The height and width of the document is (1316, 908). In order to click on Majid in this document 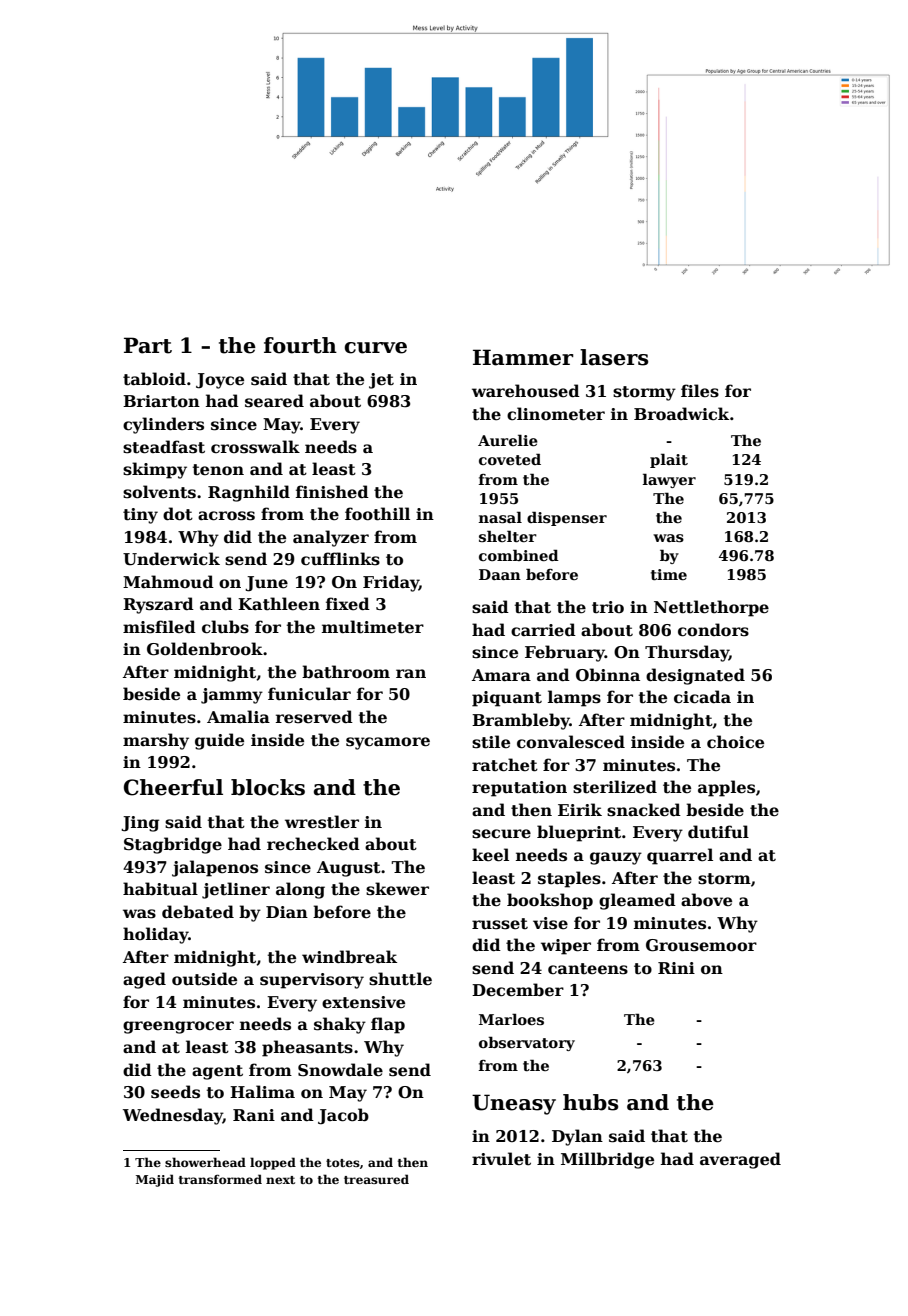, I will do `click(155, 1180)`.
